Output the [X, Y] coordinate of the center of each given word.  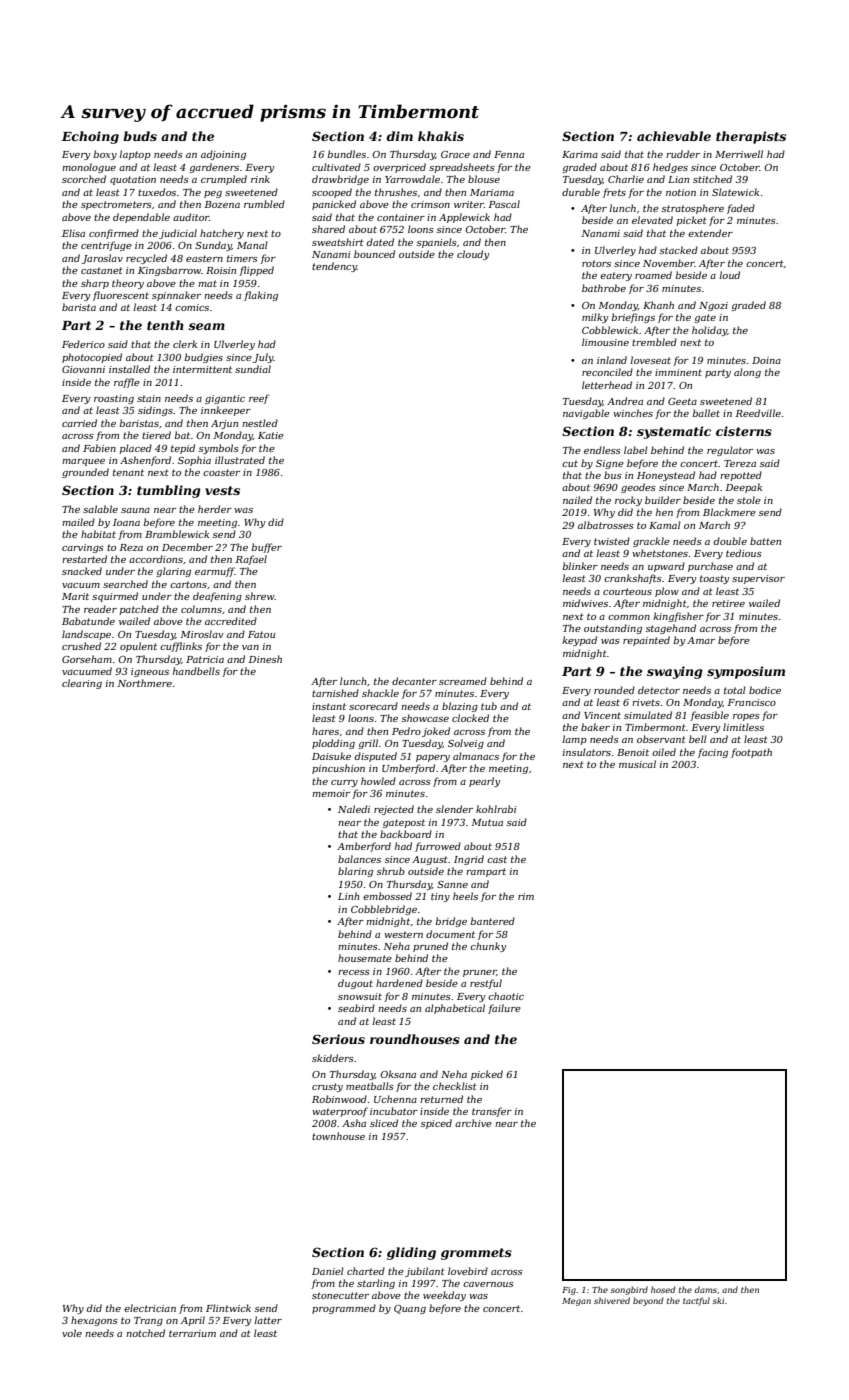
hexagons [94, 1321]
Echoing [90, 137]
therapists [751, 137]
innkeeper [226, 411]
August [430, 860]
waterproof [340, 1112]
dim [399, 136]
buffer [267, 548]
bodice [765, 690]
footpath [751, 753]
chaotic [506, 996]
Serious [338, 1039]
